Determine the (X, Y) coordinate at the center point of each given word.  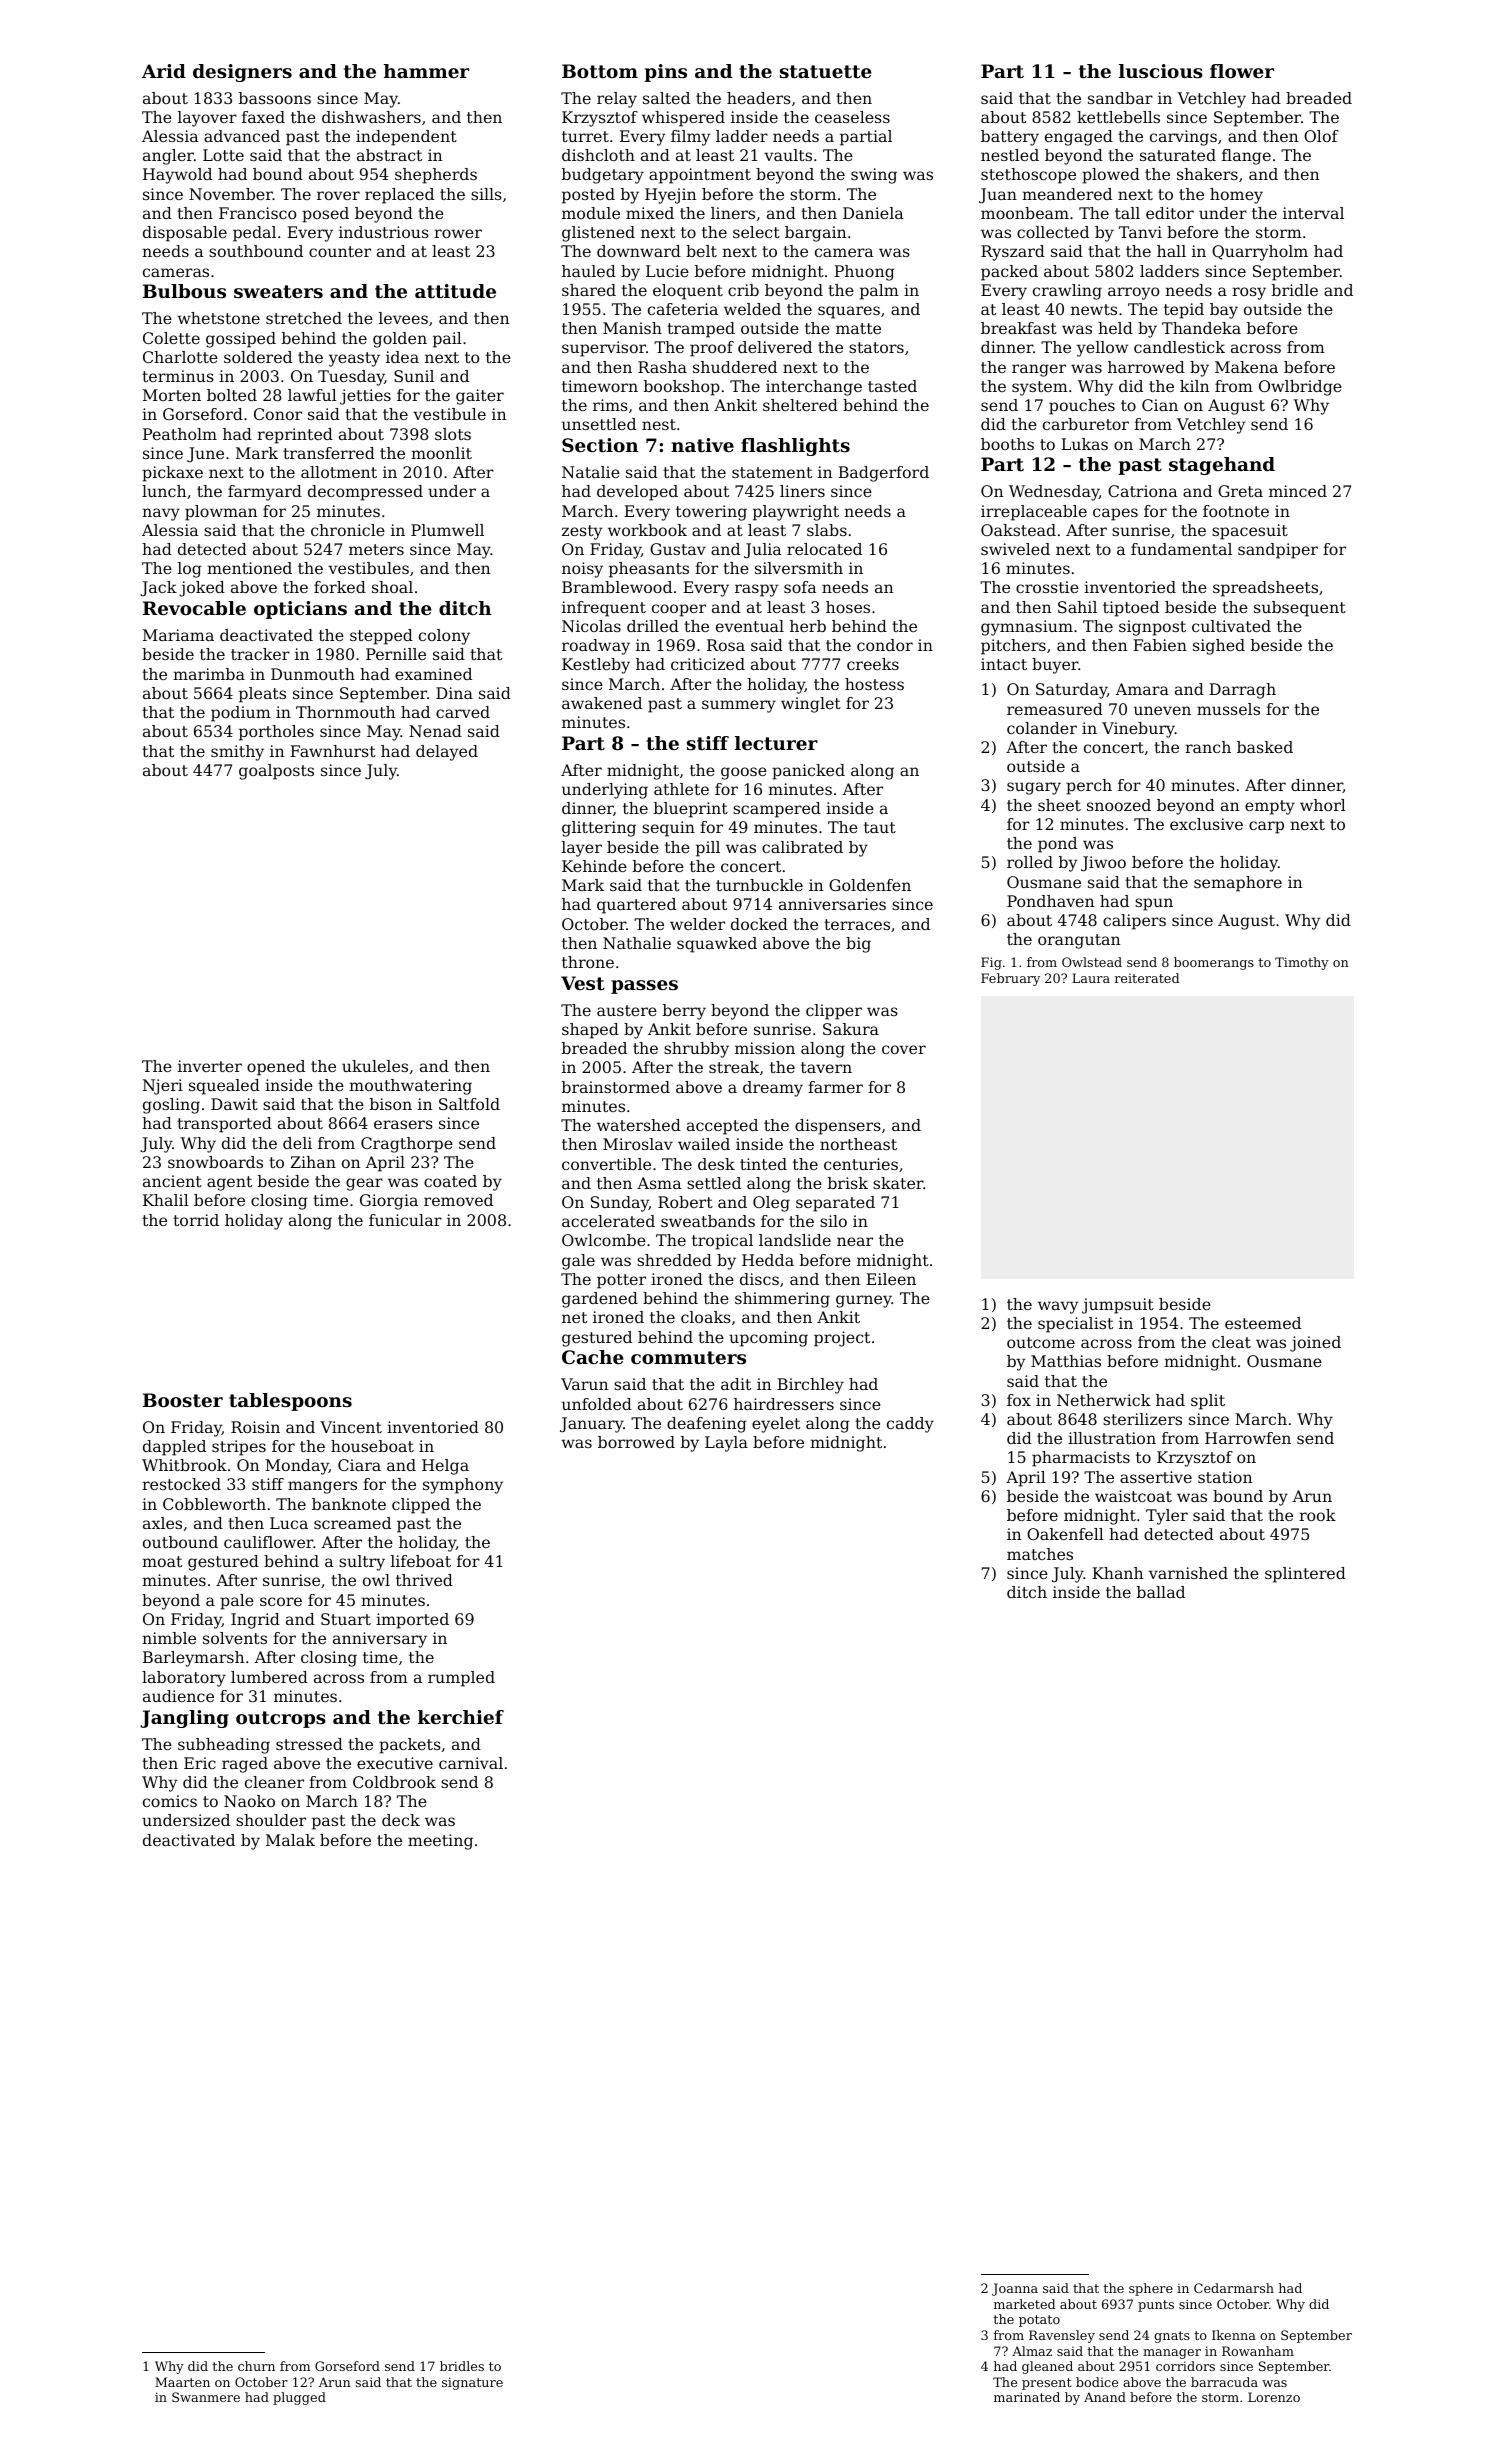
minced (1298, 491)
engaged (1079, 138)
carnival (471, 1763)
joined (1315, 1344)
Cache (593, 1357)
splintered (1305, 1575)
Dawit (234, 1104)
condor (885, 645)
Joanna (1015, 2289)
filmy (691, 138)
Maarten (182, 2382)
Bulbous (184, 291)
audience (178, 1696)
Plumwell (447, 530)
